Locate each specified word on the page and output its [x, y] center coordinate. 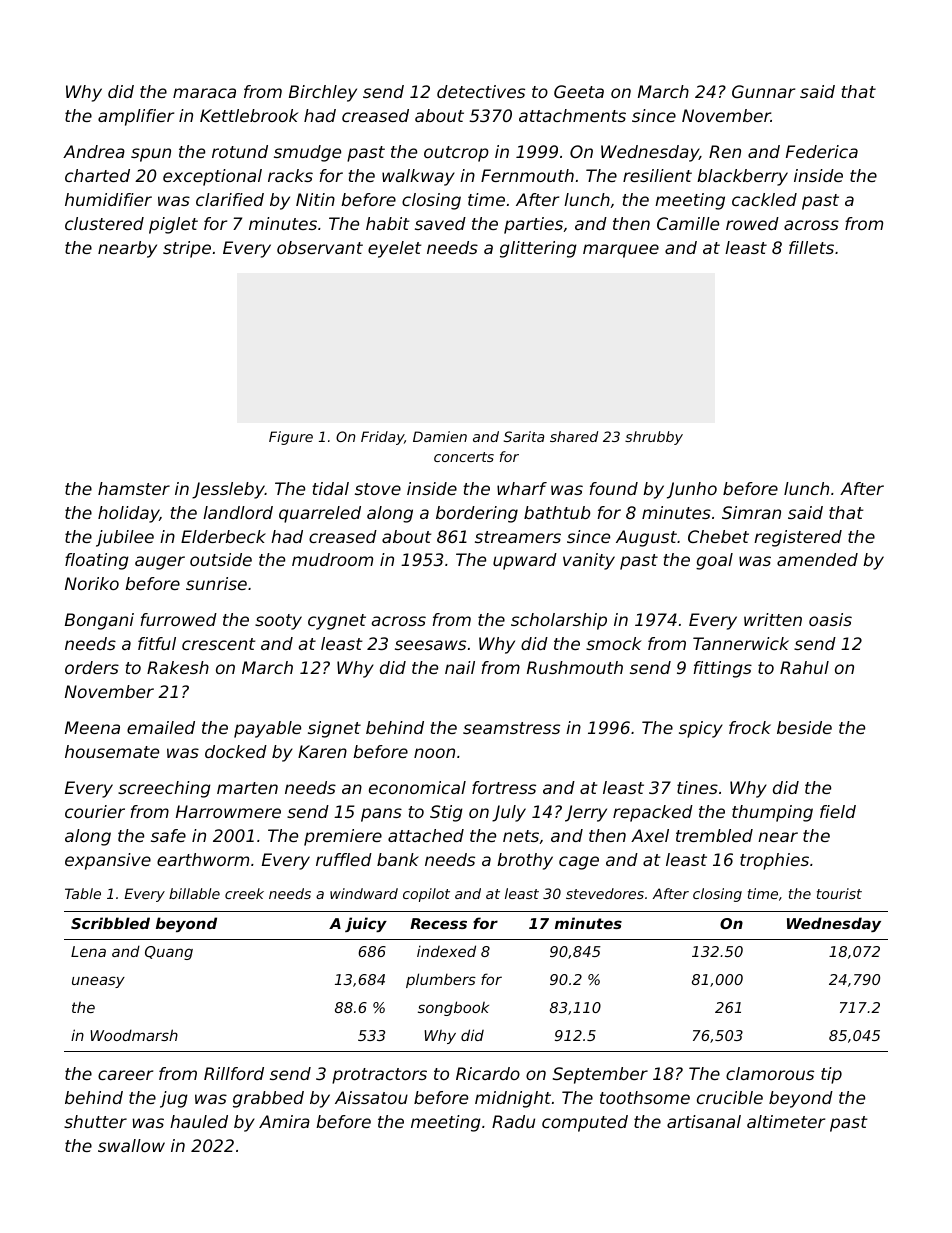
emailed [161, 727]
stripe [187, 249]
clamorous [770, 1073]
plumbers [441, 980]
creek [244, 893]
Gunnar [763, 91]
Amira [284, 1121]
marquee [621, 251]
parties [533, 225]
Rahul [804, 667]
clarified [230, 199]
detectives [481, 91]
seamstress [511, 728]
